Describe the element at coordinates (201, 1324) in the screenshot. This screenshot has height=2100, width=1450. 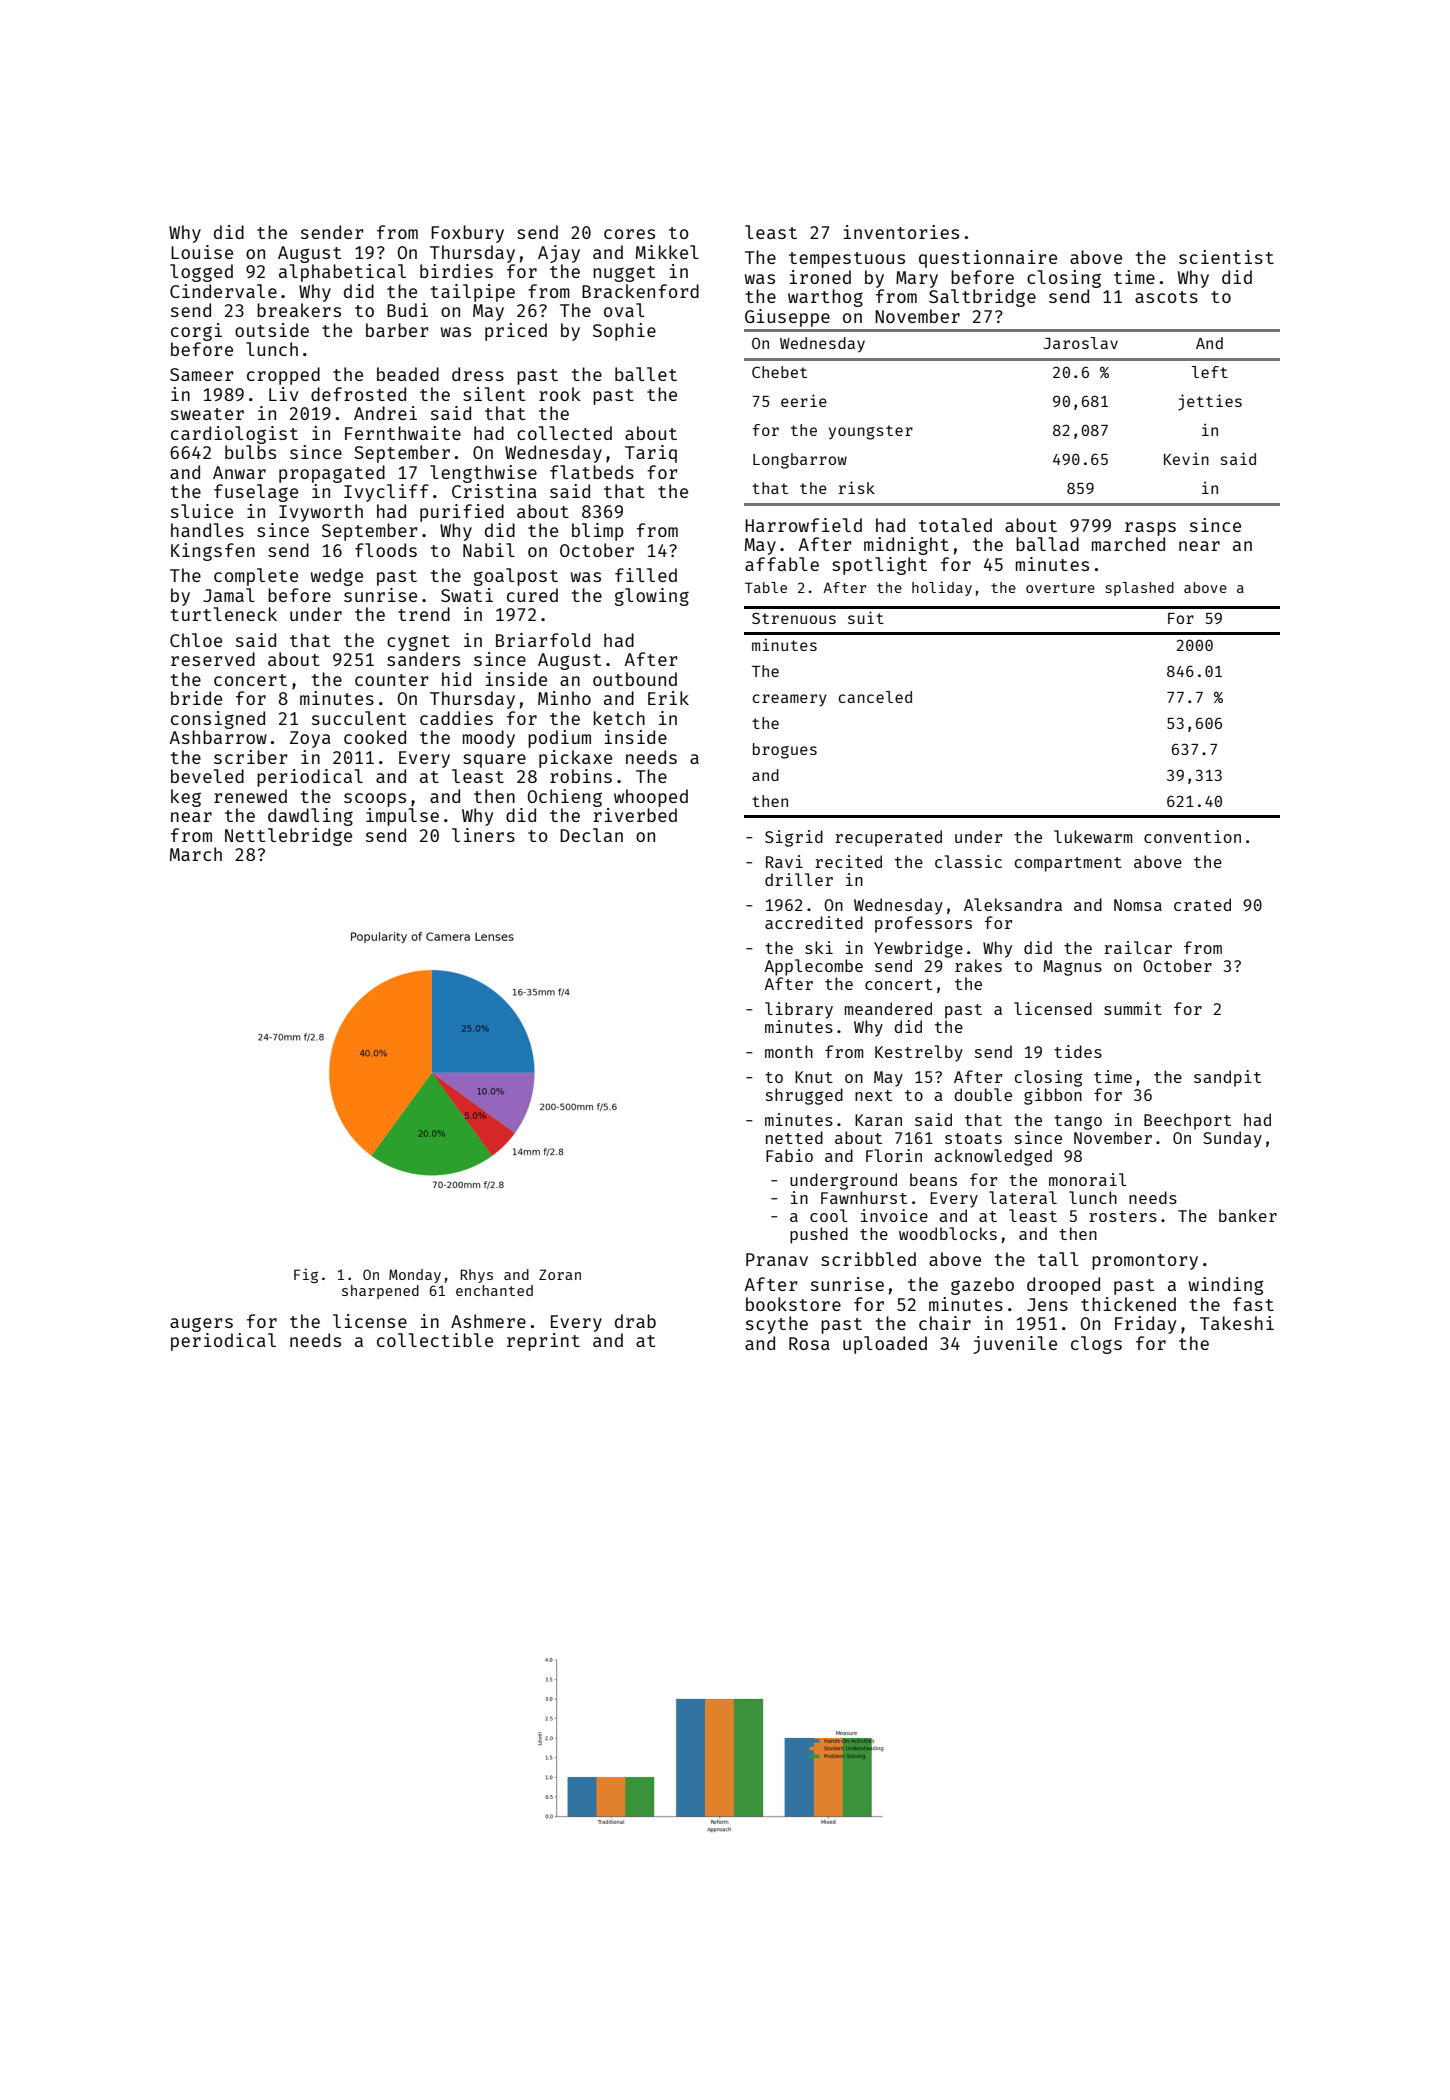
I see `augers` at that location.
